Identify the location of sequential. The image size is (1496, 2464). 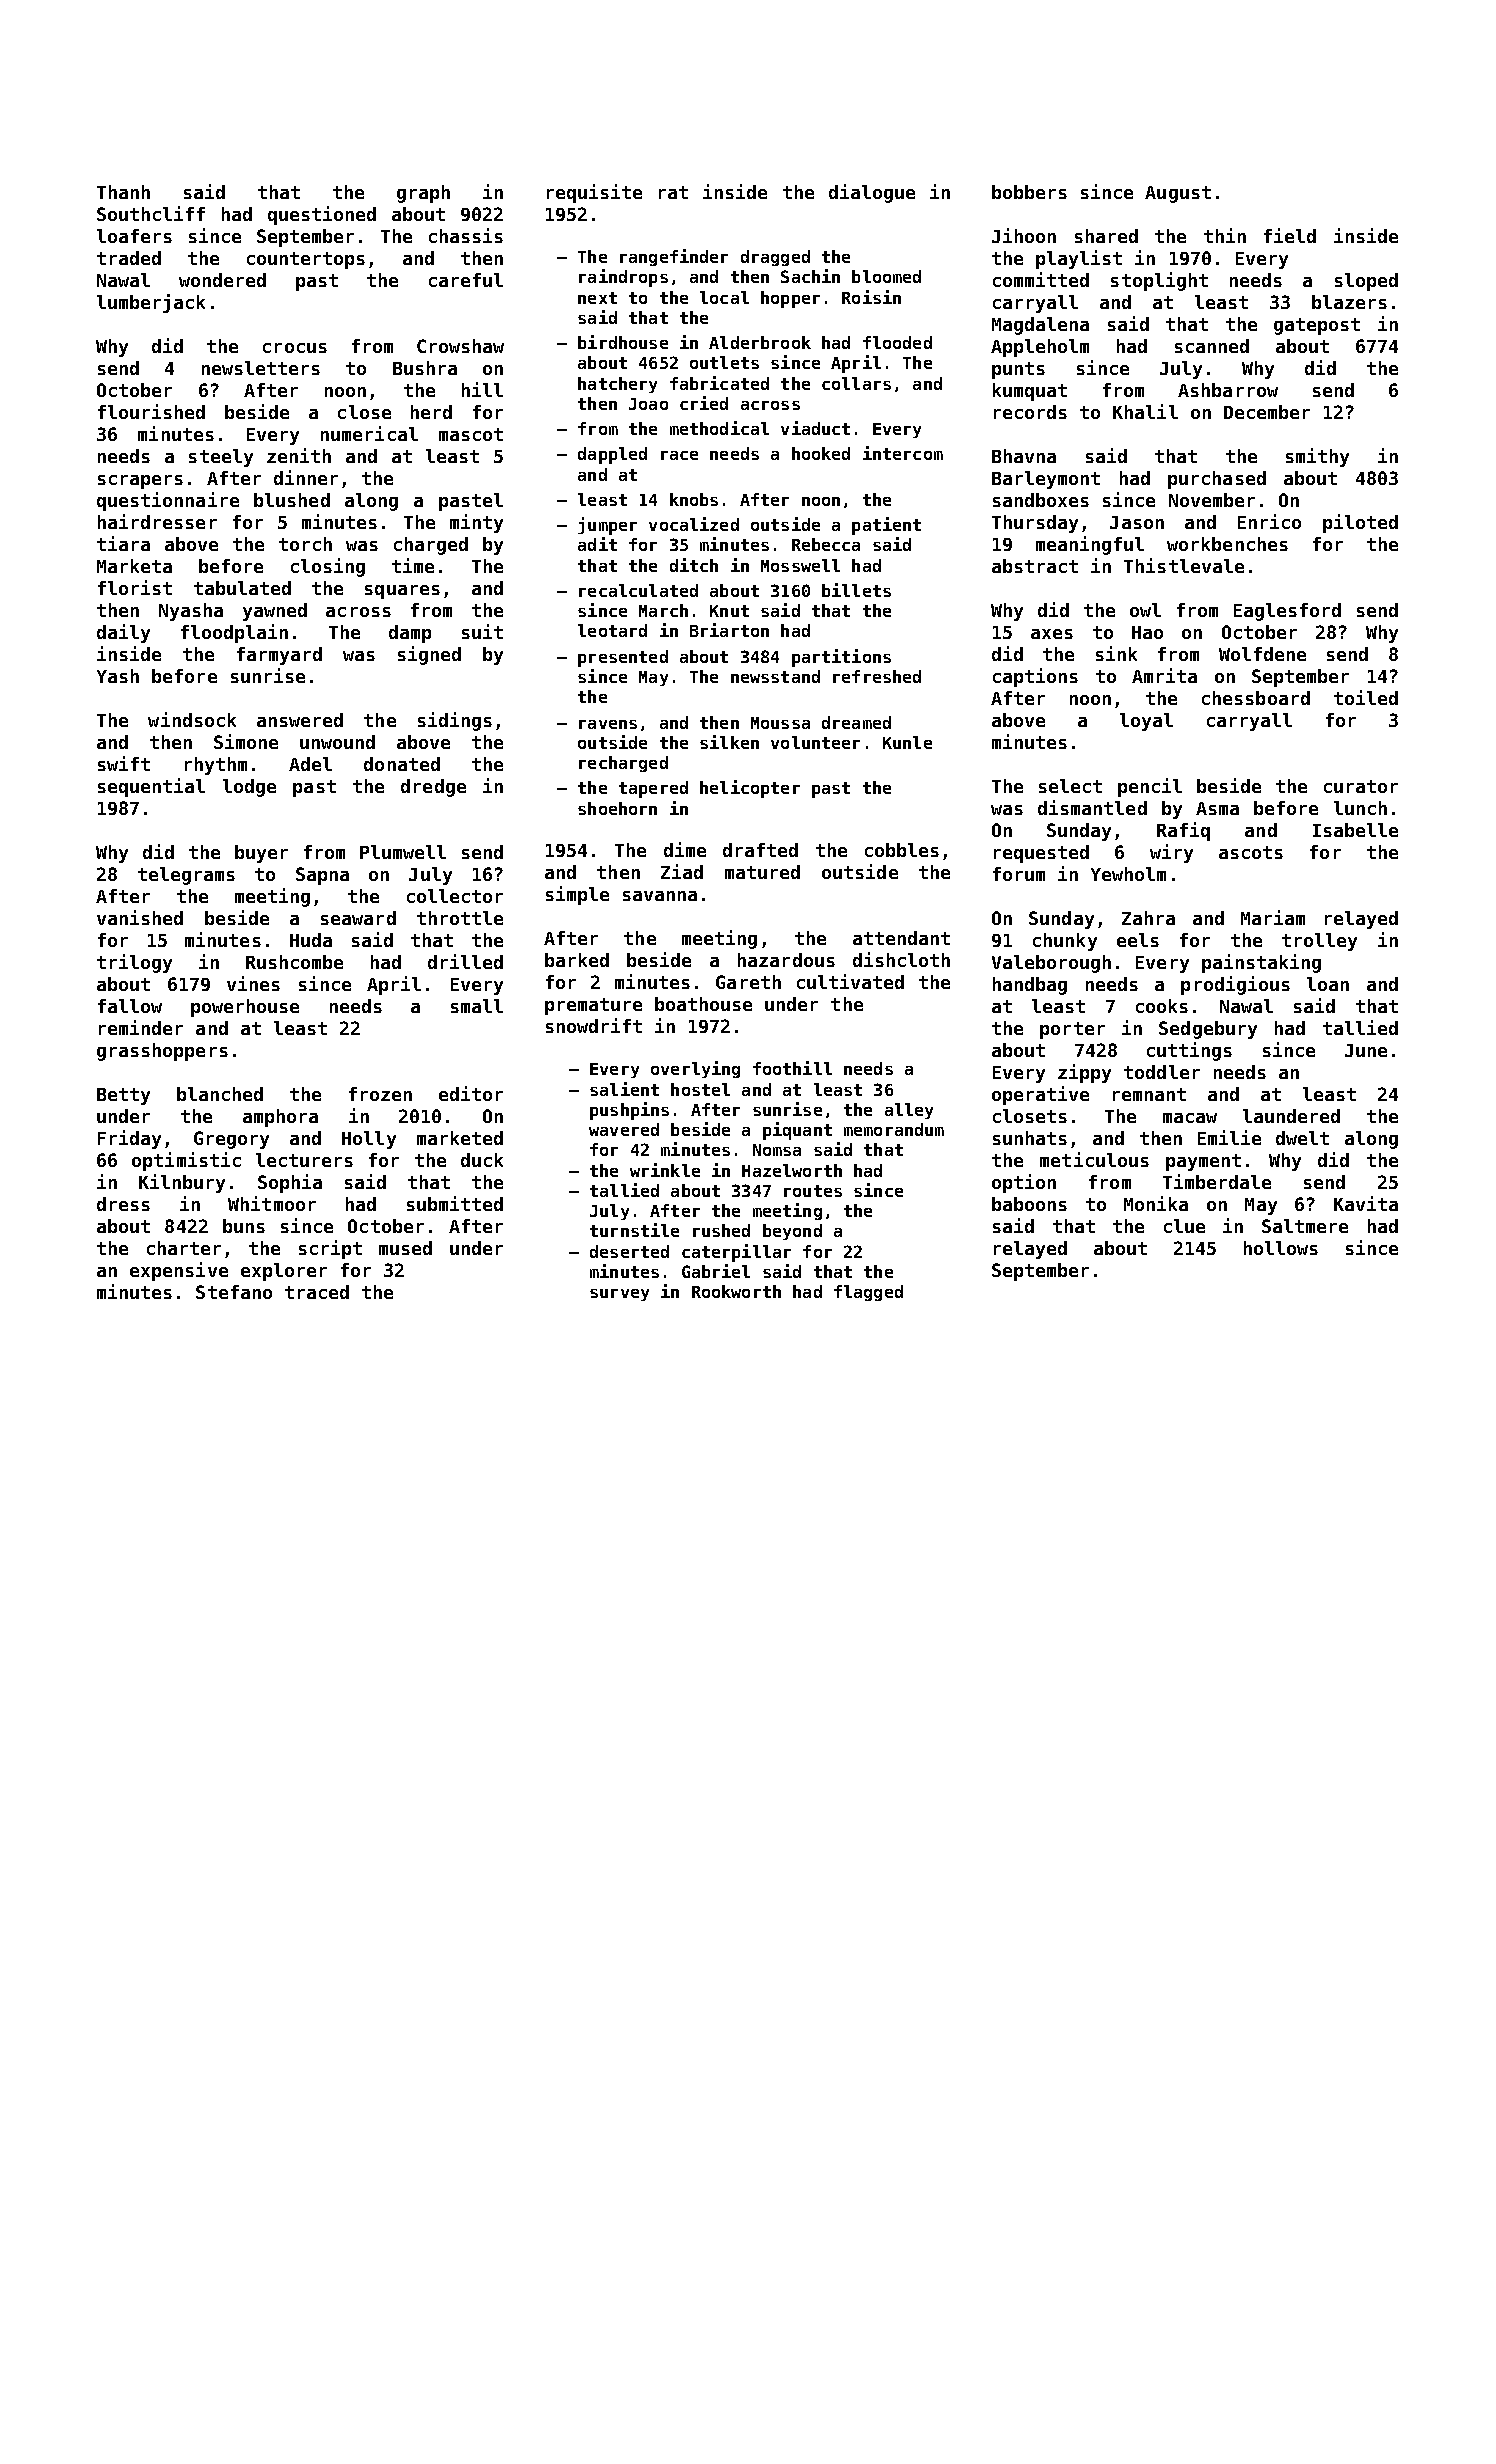
(151, 787).
